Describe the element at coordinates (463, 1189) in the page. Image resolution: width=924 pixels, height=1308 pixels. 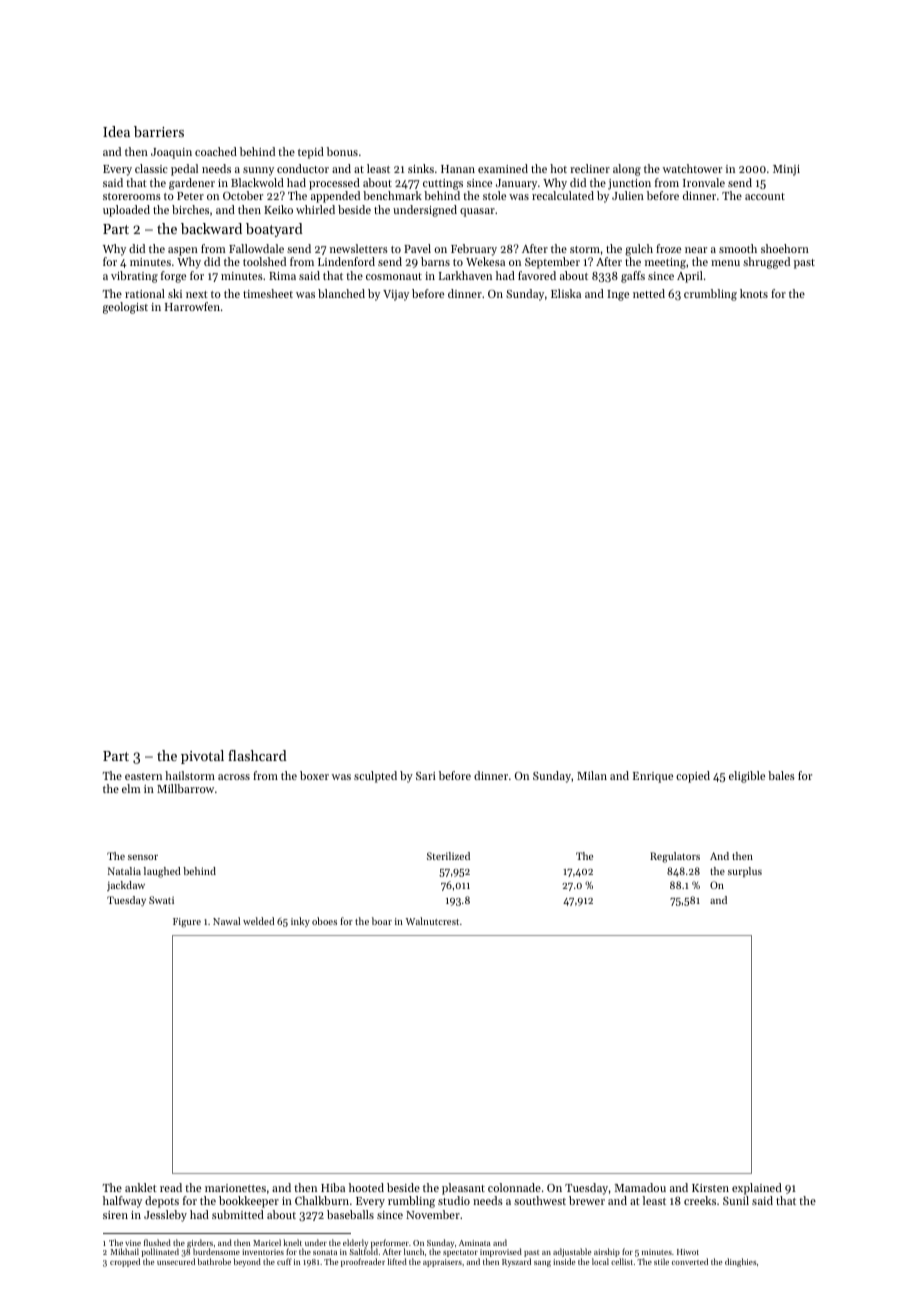
I see `pleasant` at that location.
